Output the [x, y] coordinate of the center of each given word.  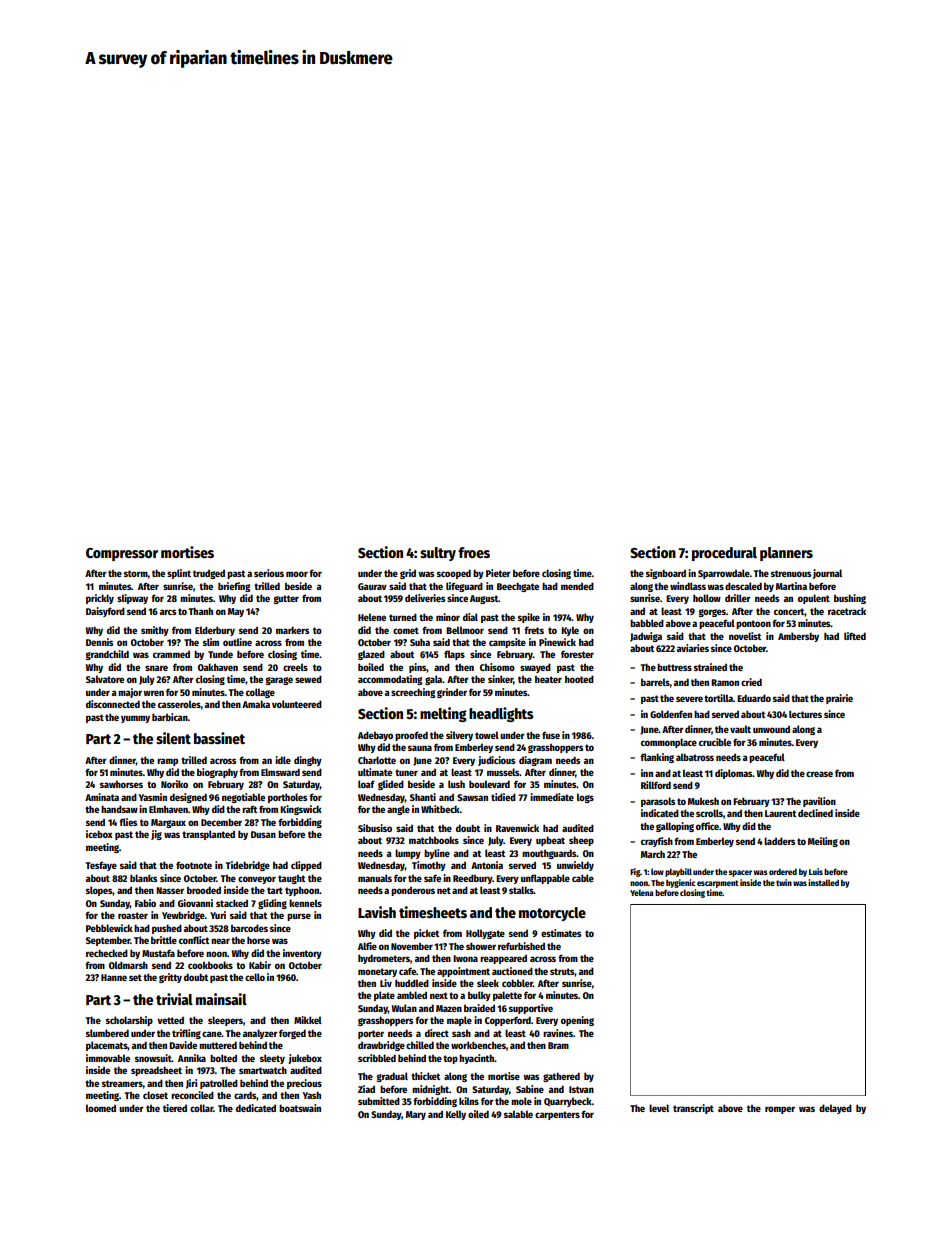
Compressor [122, 554]
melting [443, 714]
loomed [101, 1108]
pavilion [819, 802]
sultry [438, 554]
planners [786, 554]
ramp [167, 762]
